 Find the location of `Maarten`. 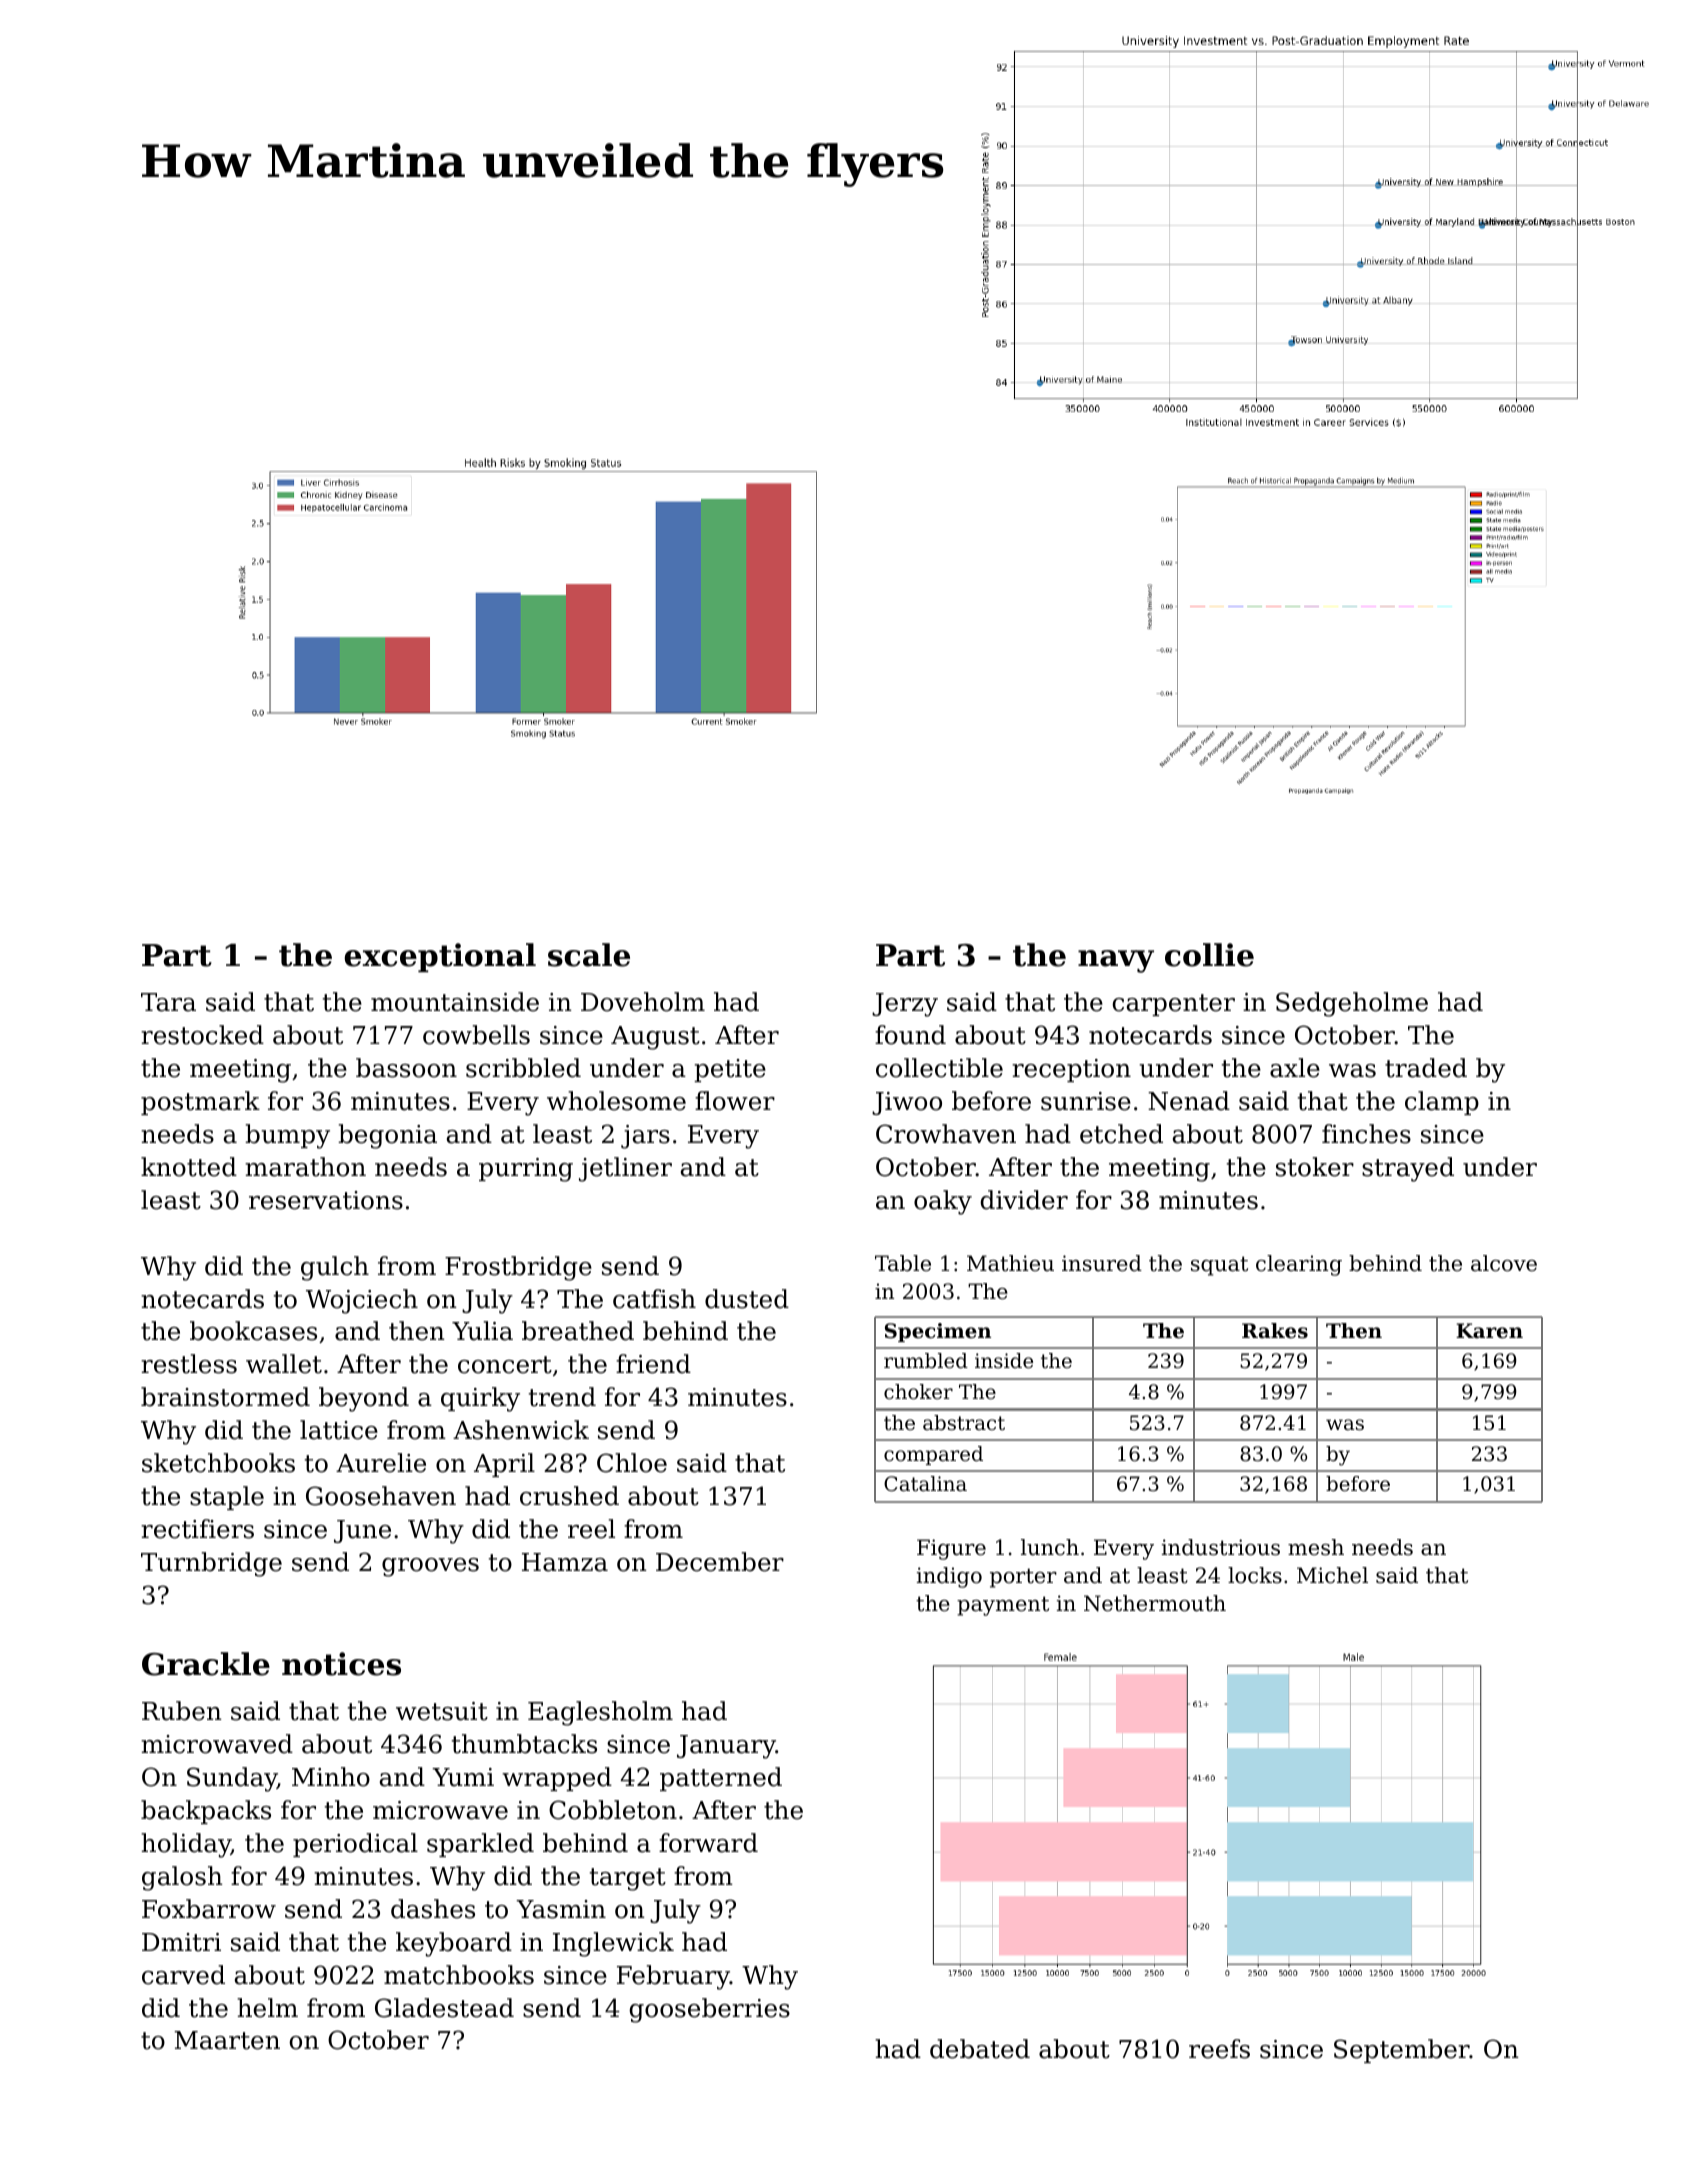

Maarten is located at coordinates (227, 2040).
